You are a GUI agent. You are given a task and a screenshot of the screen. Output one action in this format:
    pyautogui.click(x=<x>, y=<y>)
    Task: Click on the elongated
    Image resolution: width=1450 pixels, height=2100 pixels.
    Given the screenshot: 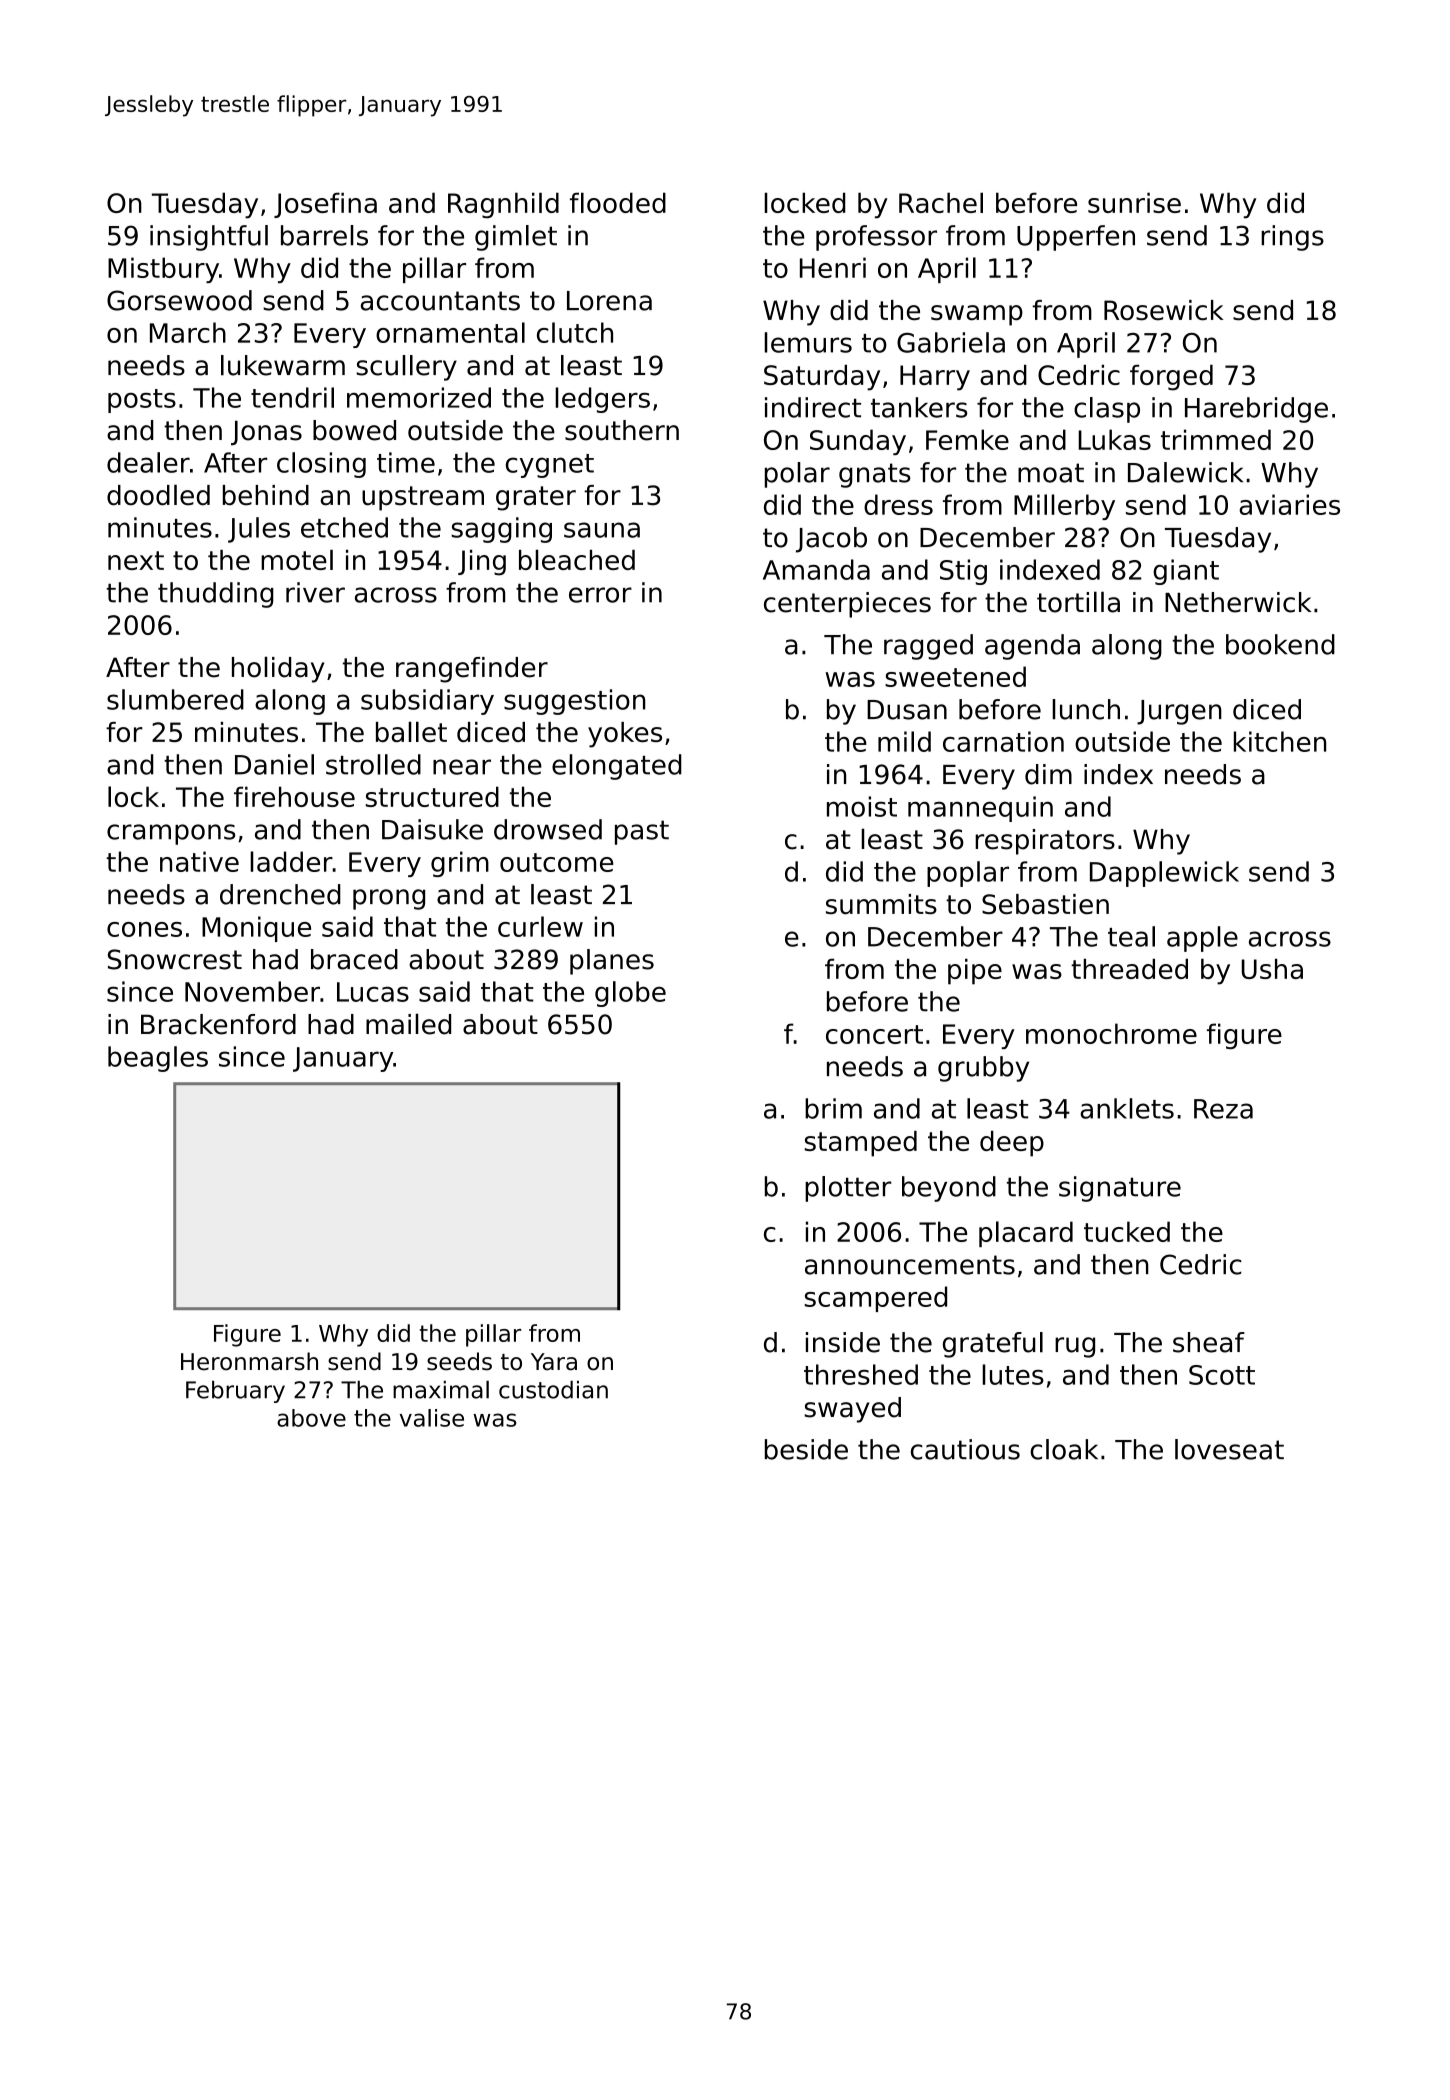 What is the action you would take?
    pyautogui.click(x=617, y=767)
